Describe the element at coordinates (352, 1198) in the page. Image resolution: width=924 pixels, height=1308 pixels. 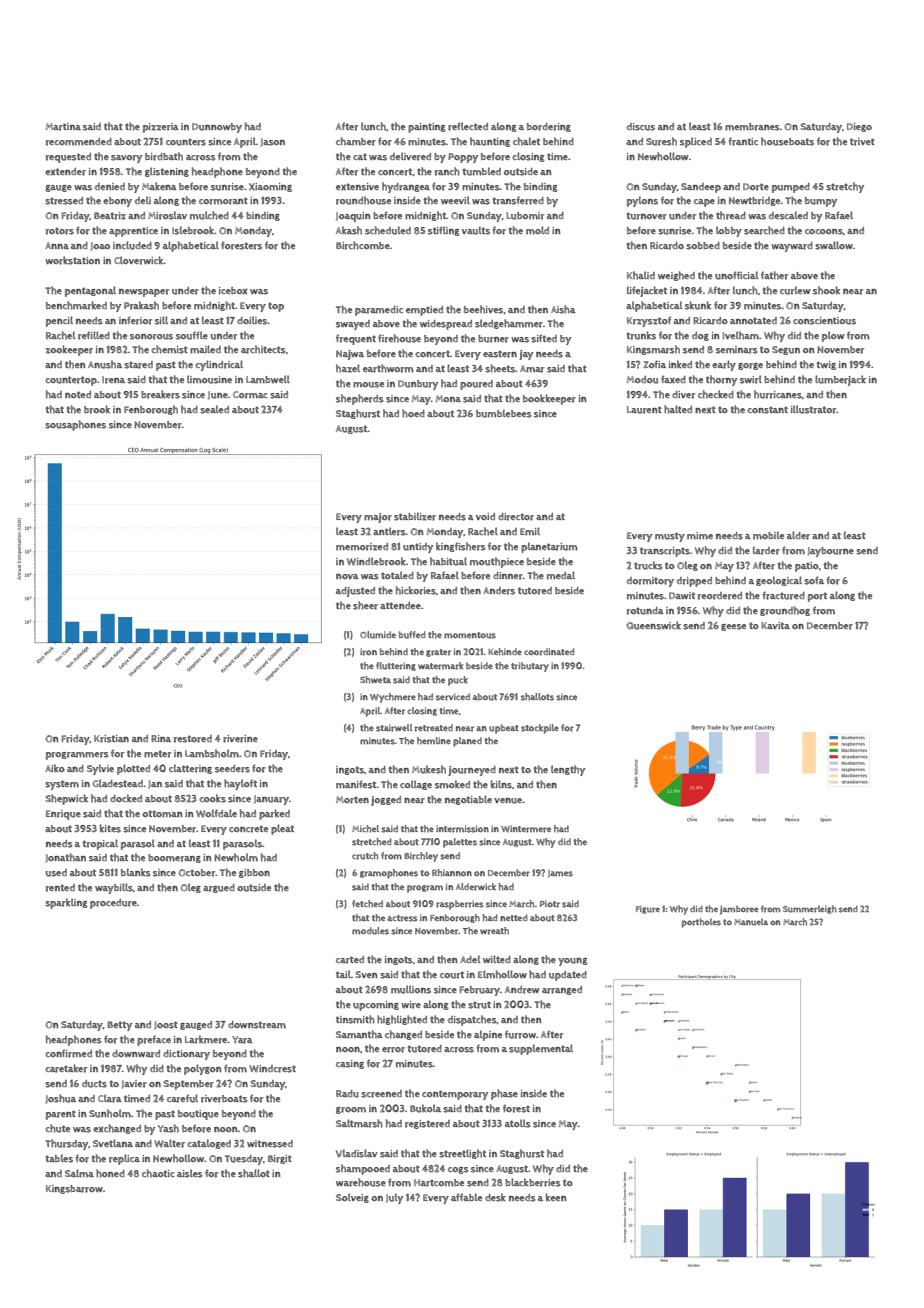
I see `Solveig` at that location.
